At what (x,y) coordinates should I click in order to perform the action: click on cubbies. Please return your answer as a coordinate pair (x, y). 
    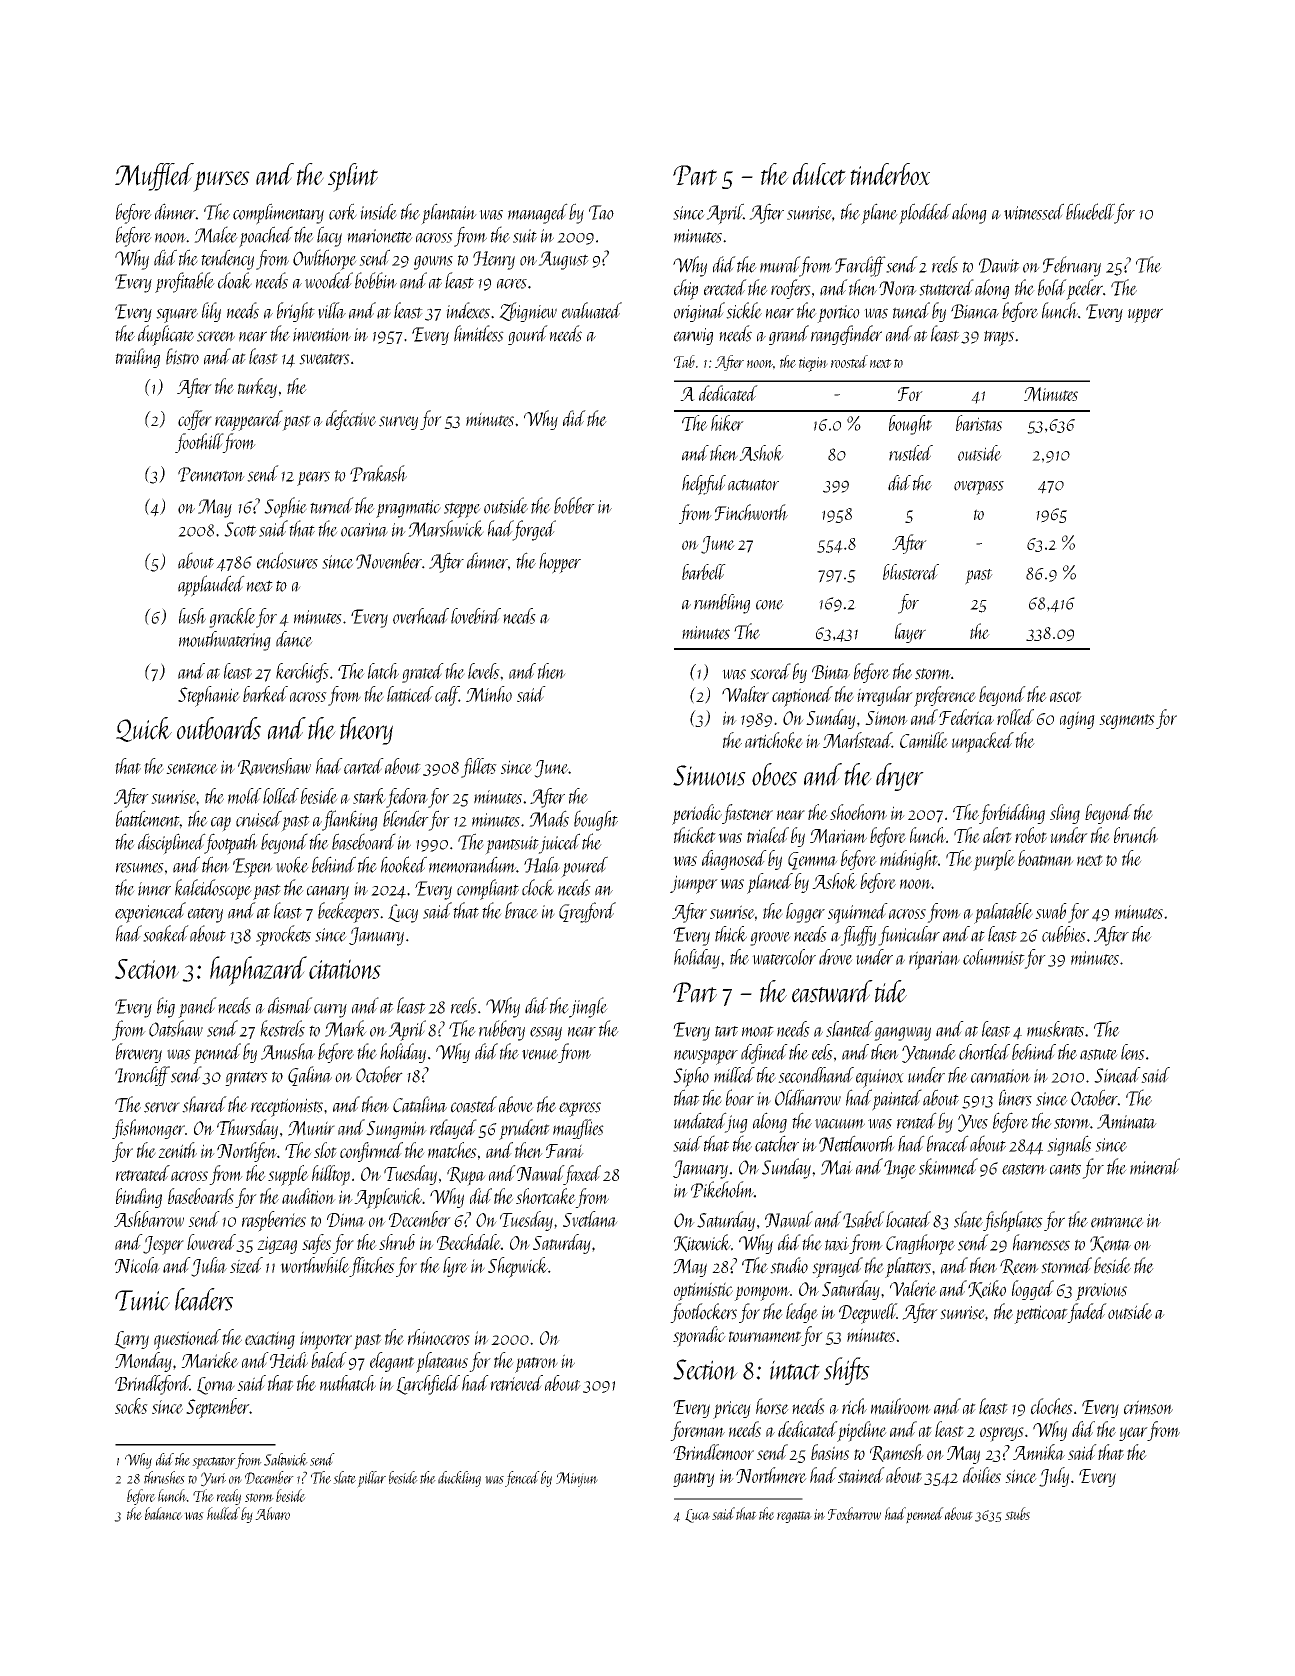
    Looking at the image, I should click on (1064, 934).
